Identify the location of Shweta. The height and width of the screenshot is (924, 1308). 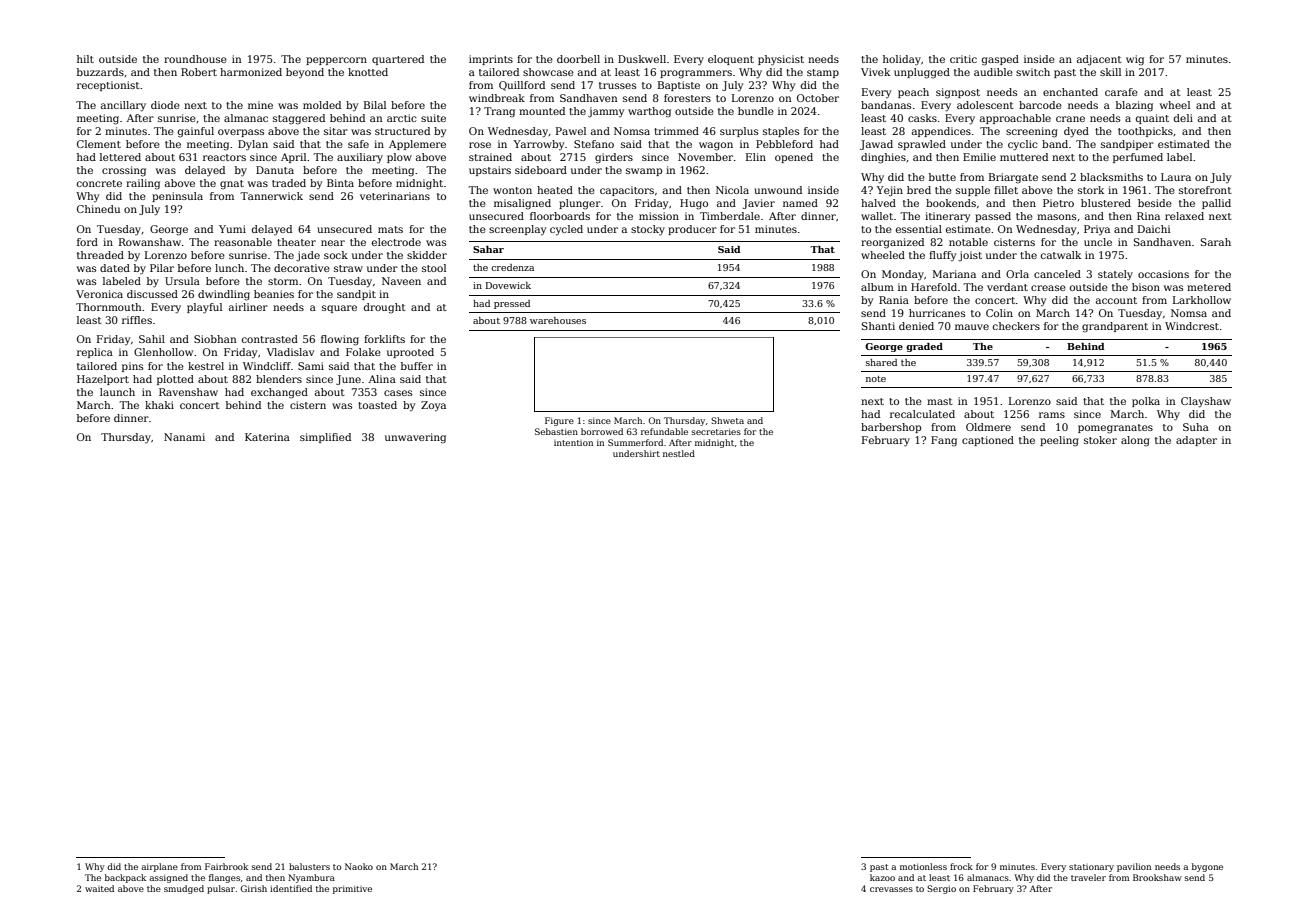
(727, 420).
